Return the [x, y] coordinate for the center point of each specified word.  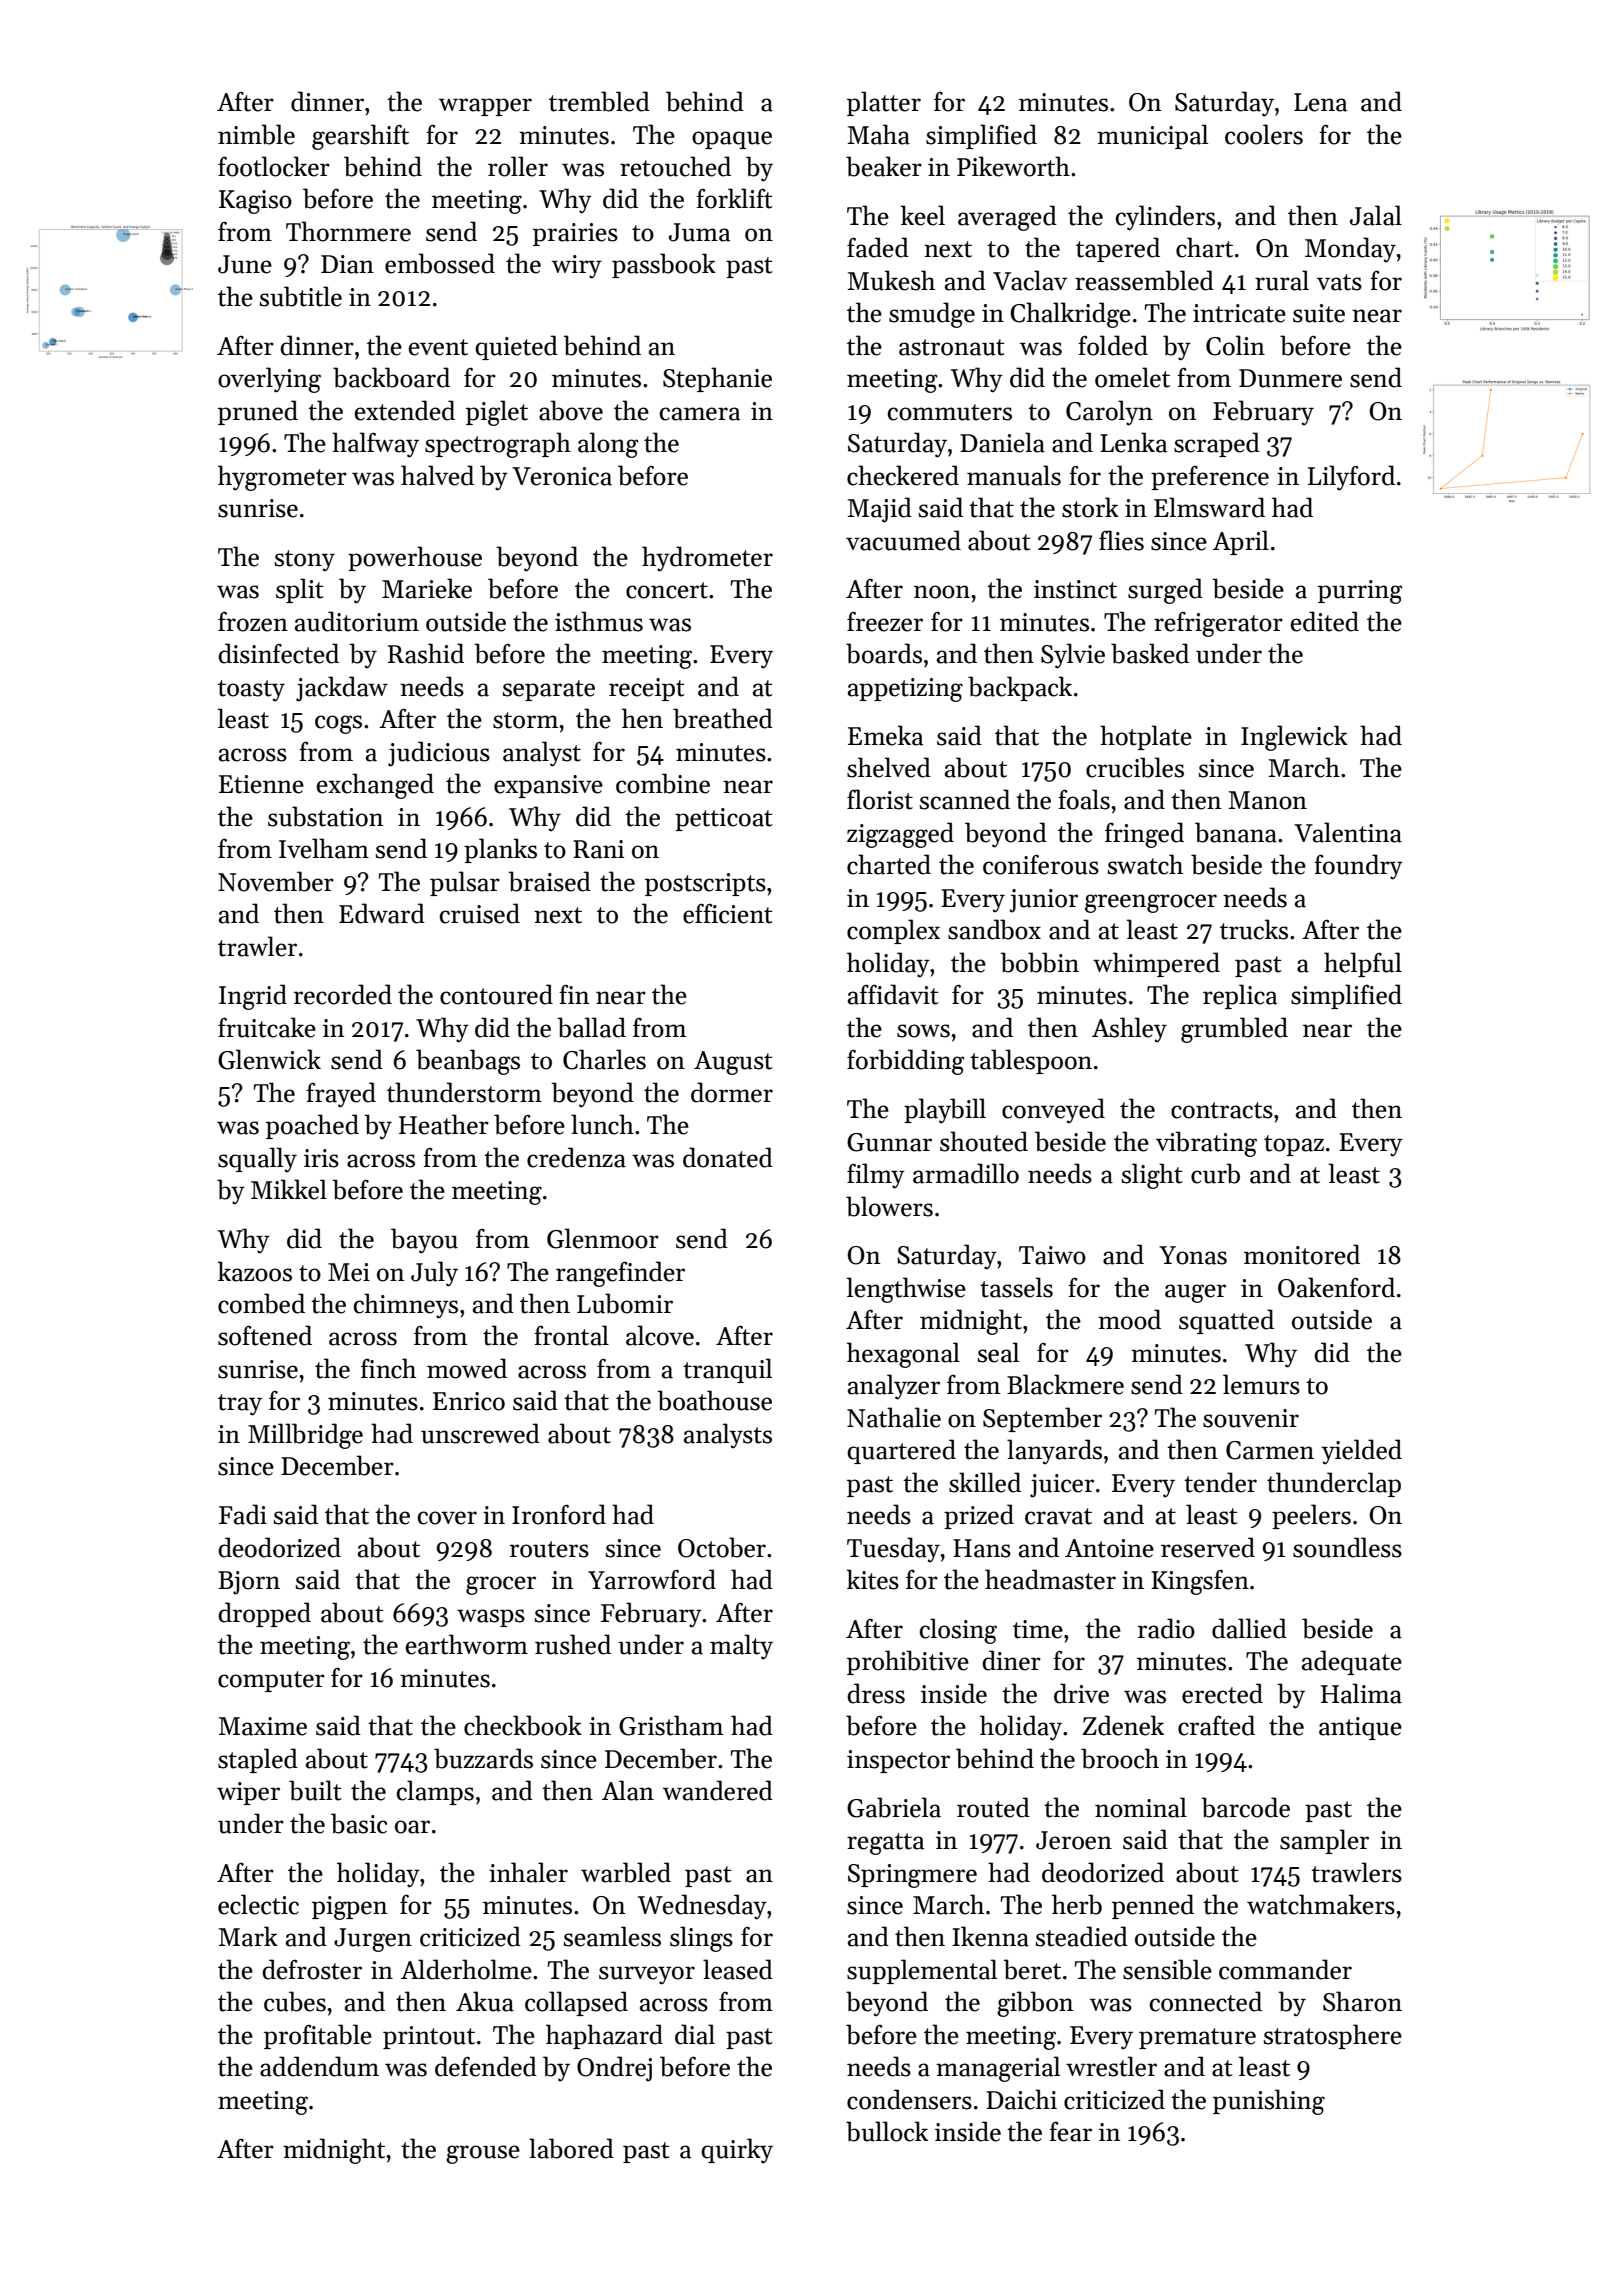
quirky [737, 2151]
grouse [483, 2154]
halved [437, 475]
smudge [932, 315]
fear [1070, 2132]
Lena [1320, 102]
